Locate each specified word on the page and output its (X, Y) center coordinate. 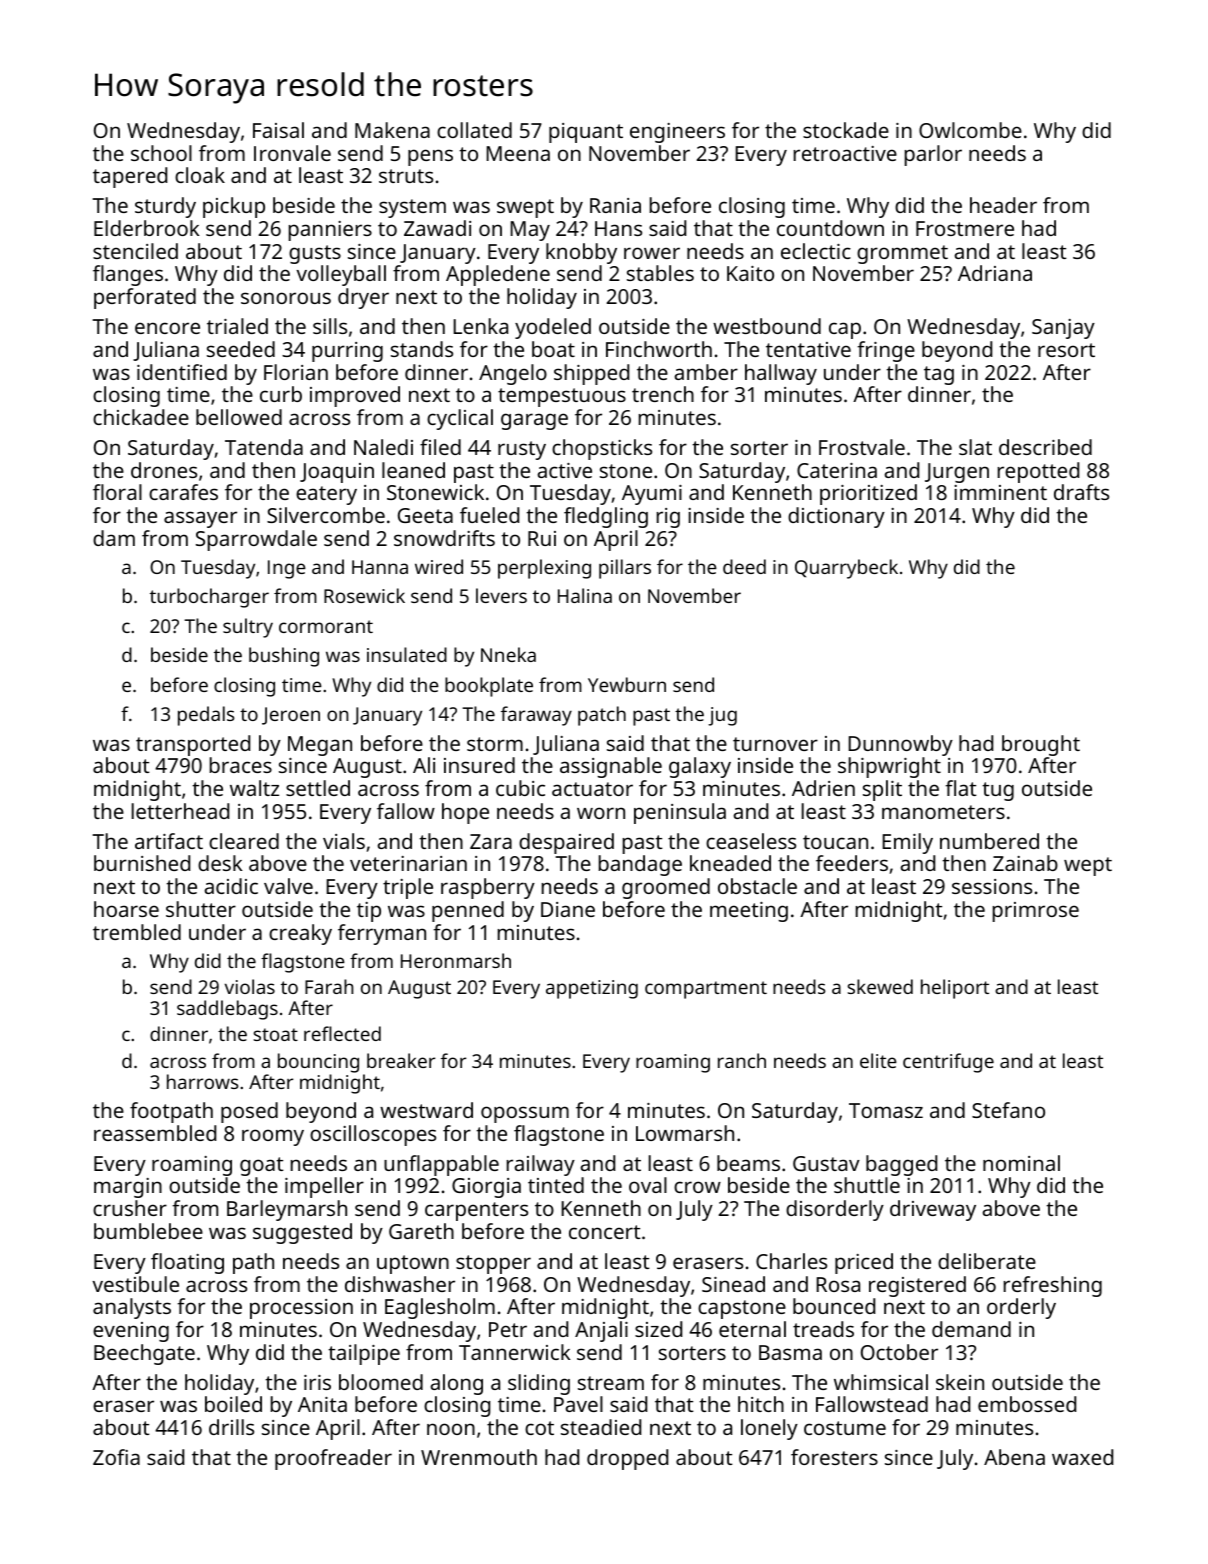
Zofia (116, 1457)
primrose (1036, 912)
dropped (627, 1459)
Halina (585, 595)
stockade (846, 130)
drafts (1081, 492)
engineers (677, 133)
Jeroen (291, 716)
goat (262, 1166)
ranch (742, 1060)
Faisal (278, 130)
